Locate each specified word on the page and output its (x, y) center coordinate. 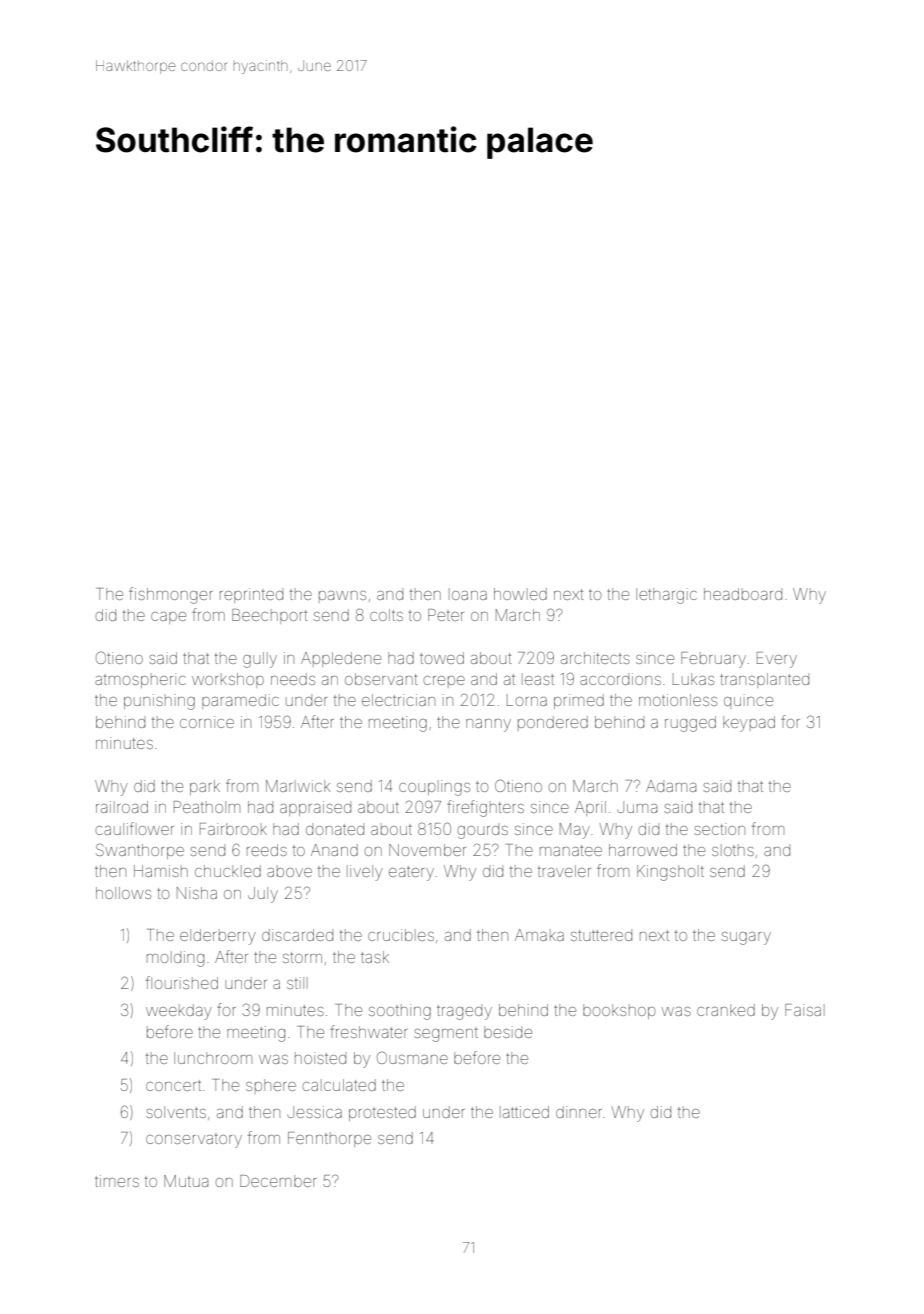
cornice (207, 722)
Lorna (527, 700)
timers (117, 1181)
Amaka (539, 935)
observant (381, 679)
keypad (749, 724)
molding (175, 959)
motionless (678, 700)
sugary (746, 938)
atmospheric (140, 680)
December (278, 1181)
